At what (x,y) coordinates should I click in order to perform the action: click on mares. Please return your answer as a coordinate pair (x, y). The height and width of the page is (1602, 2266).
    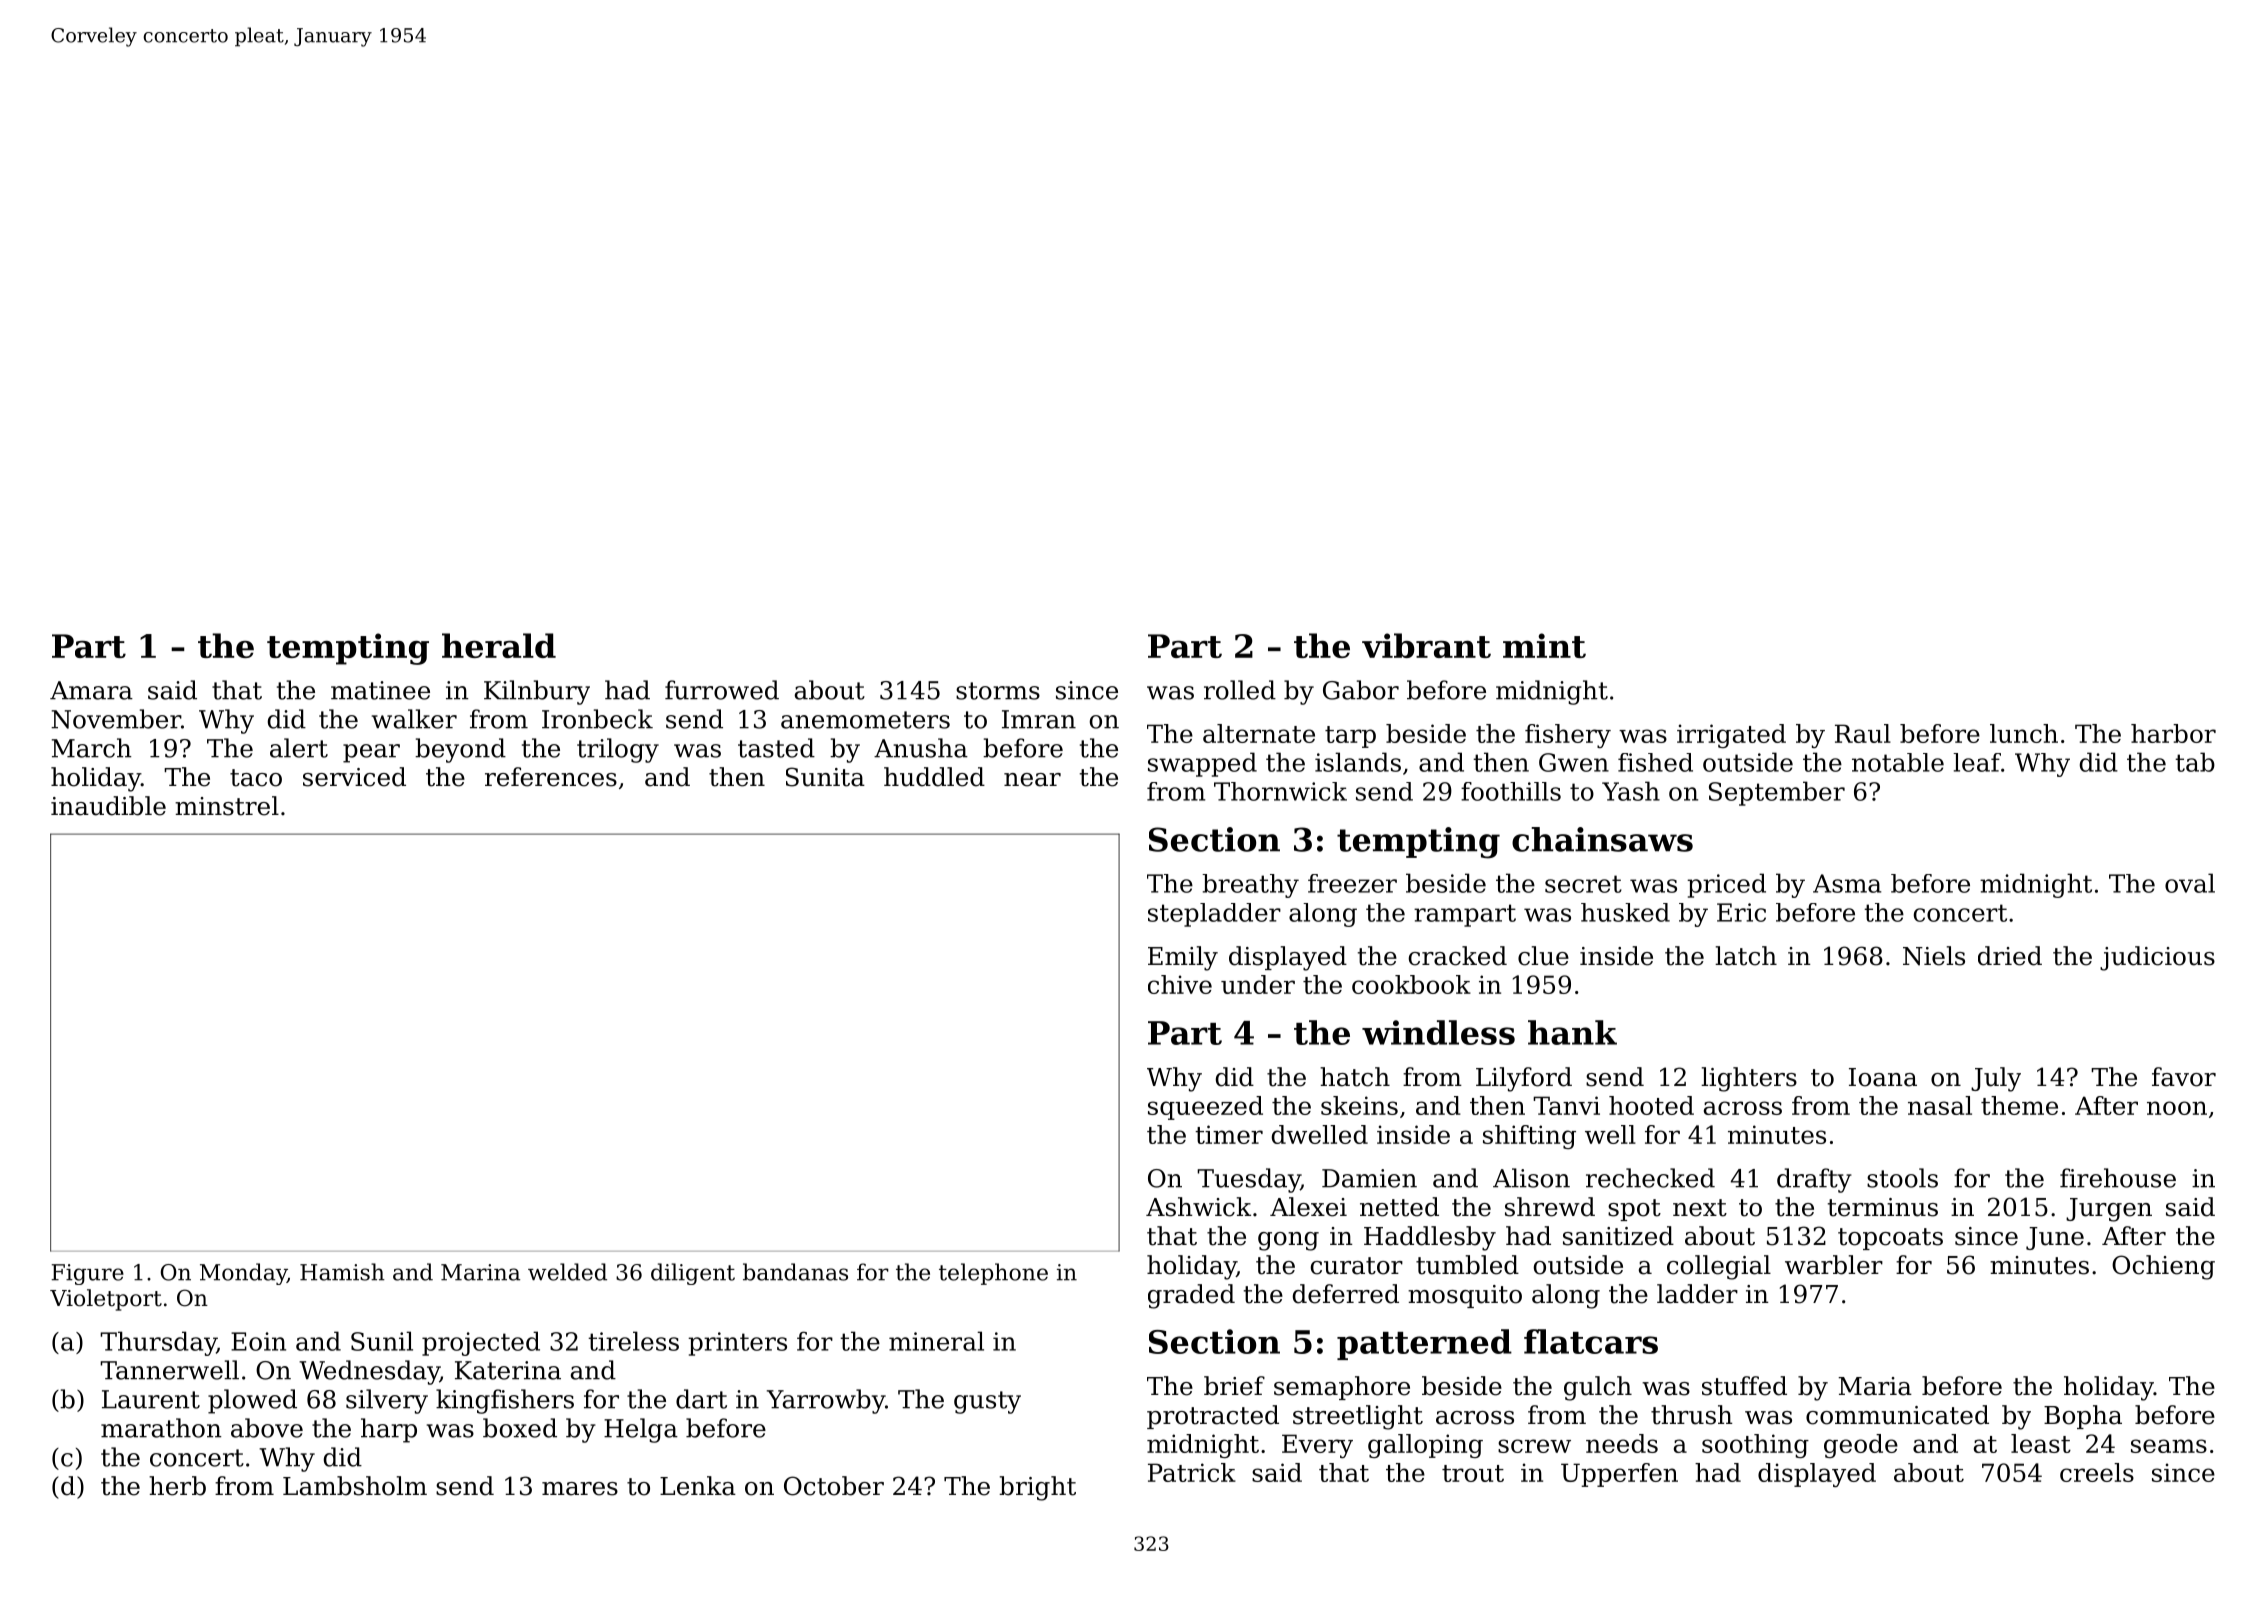
    Looking at the image, I should click on (580, 1489).
